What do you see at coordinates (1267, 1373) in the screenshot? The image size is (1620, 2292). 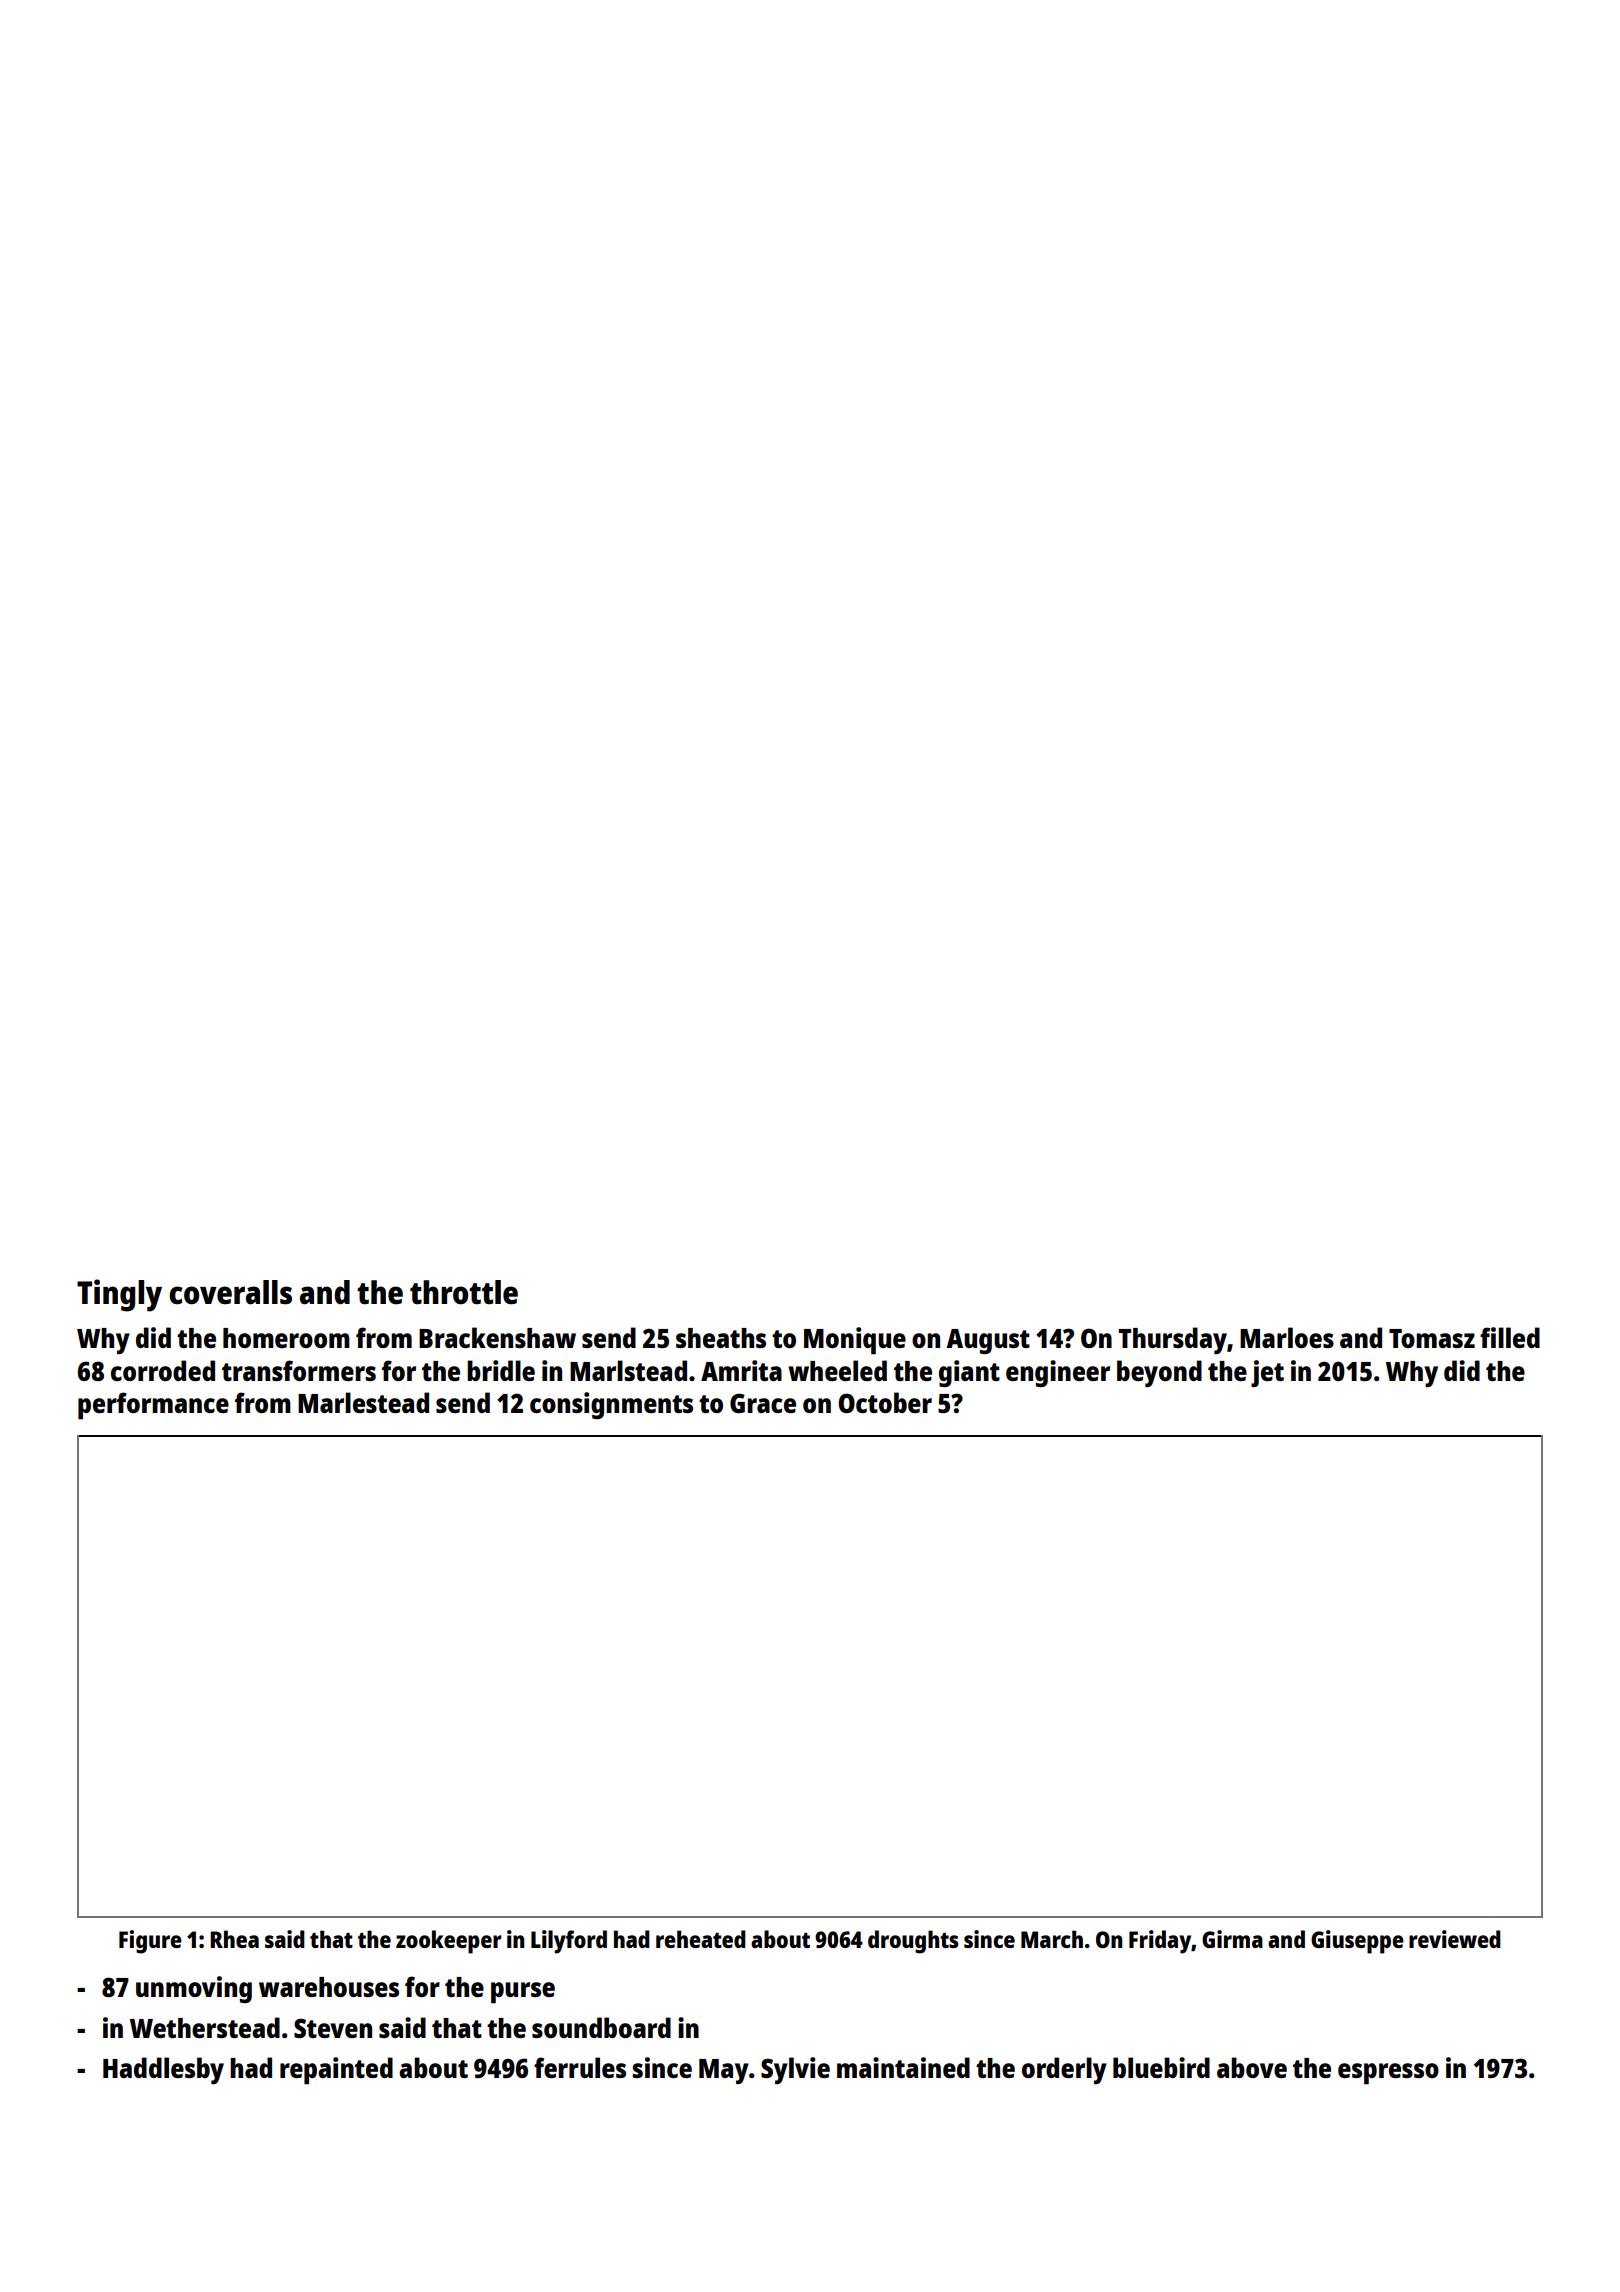 I see `jet` at bounding box center [1267, 1373].
